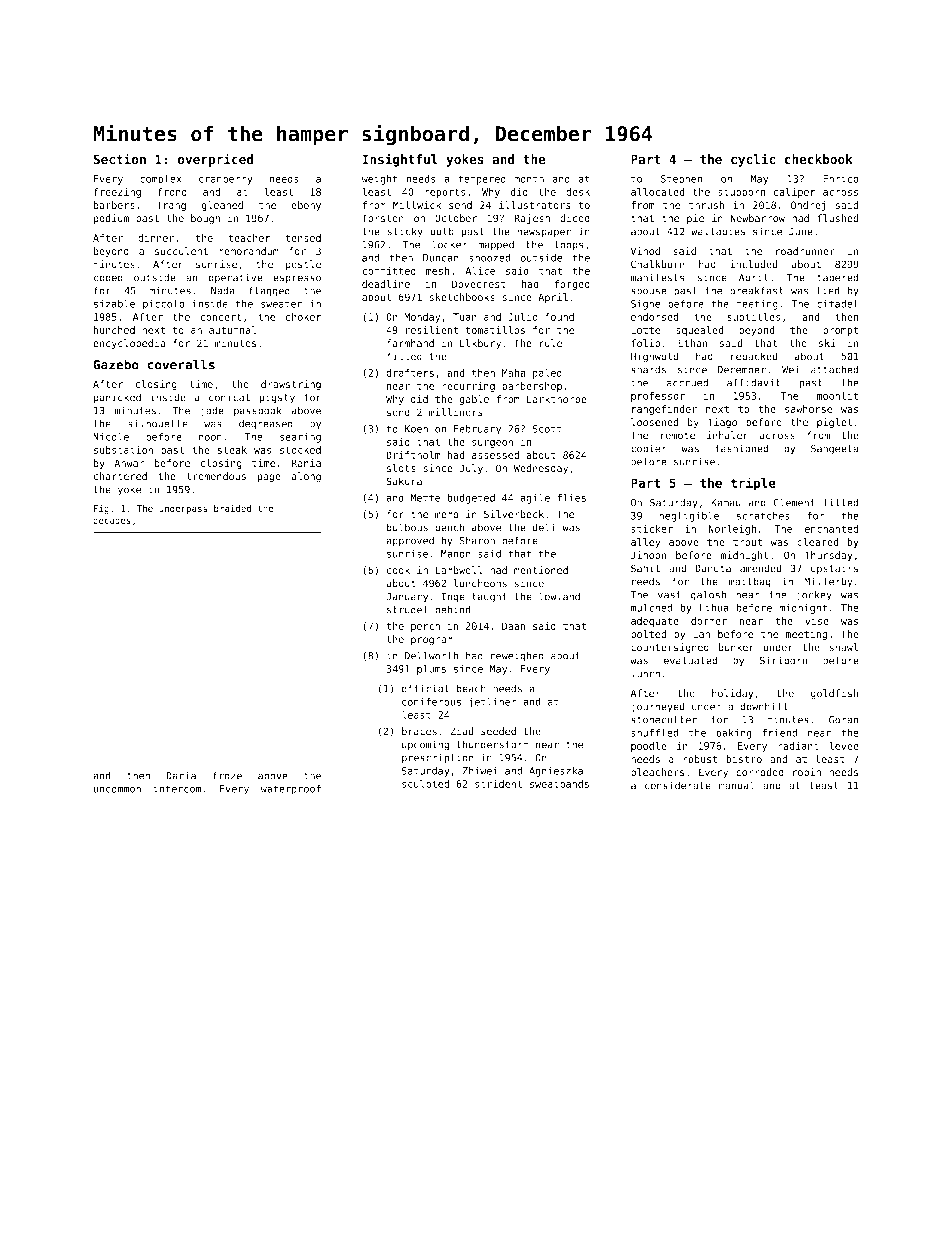  What do you see at coordinates (425, 688) in the image?
I see `official` at bounding box center [425, 688].
